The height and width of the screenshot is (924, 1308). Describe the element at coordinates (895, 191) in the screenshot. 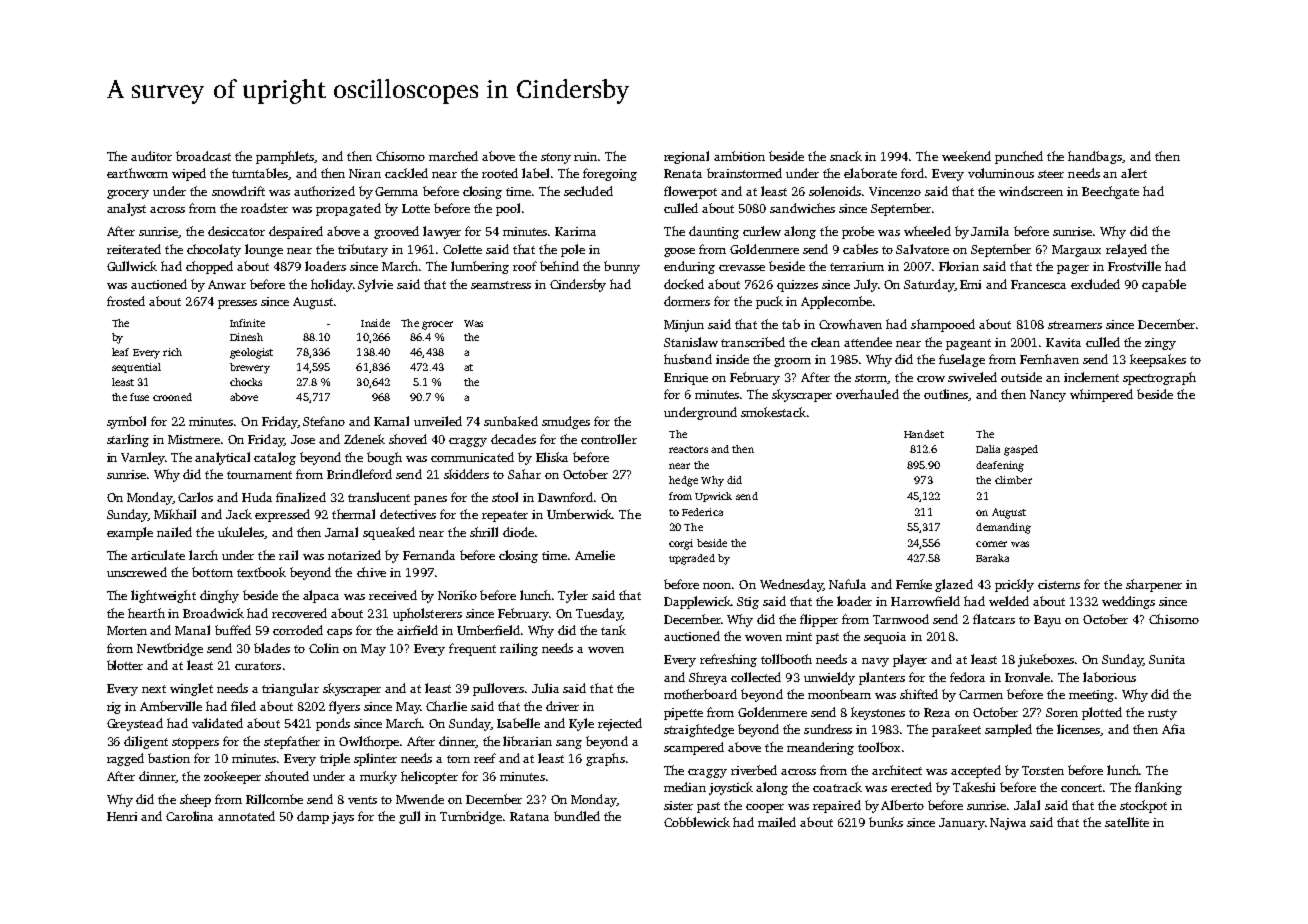

I see `Vincenzo` at that location.
